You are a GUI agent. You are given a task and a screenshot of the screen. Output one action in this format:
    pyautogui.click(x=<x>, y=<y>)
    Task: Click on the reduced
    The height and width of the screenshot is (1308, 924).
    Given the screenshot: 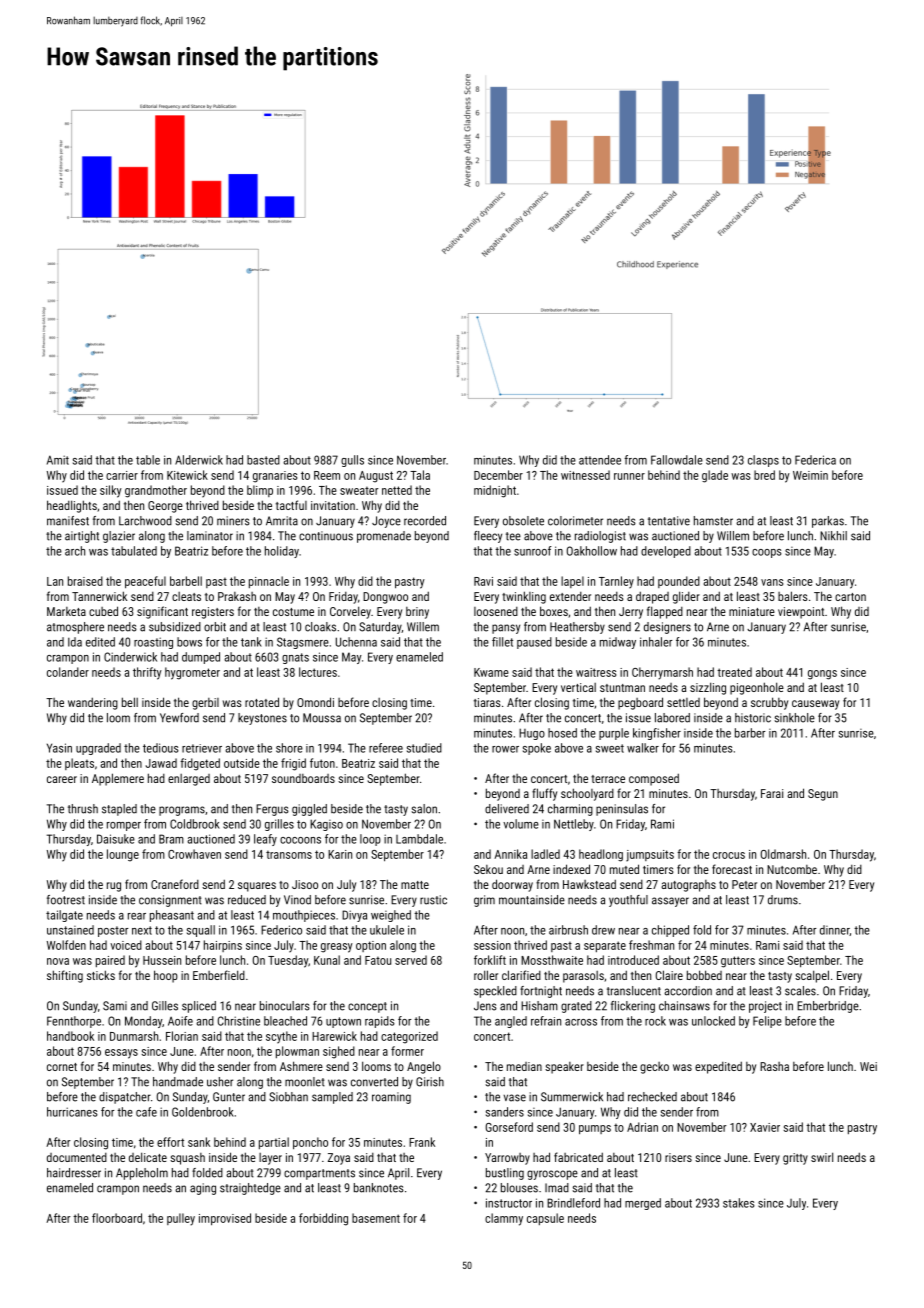 What is the action you would take?
    pyautogui.click(x=247, y=900)
